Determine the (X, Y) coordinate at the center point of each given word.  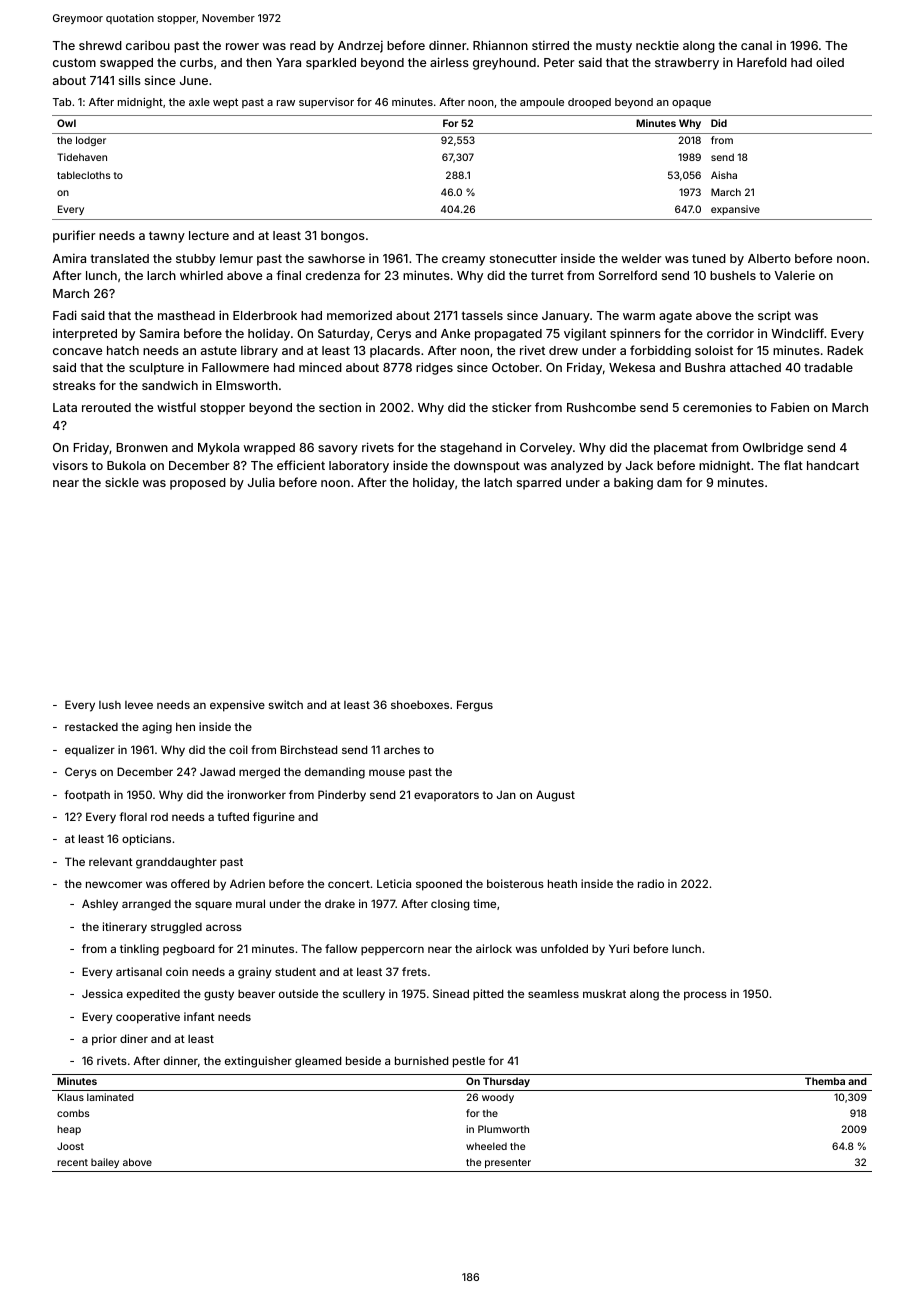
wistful (176, 407)
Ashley (100, 905)
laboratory (359, 467)
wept (225, 103)
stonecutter (523, 258)
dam (669, 482)
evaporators (446, 796)
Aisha (724, 175)
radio (651, 883)
